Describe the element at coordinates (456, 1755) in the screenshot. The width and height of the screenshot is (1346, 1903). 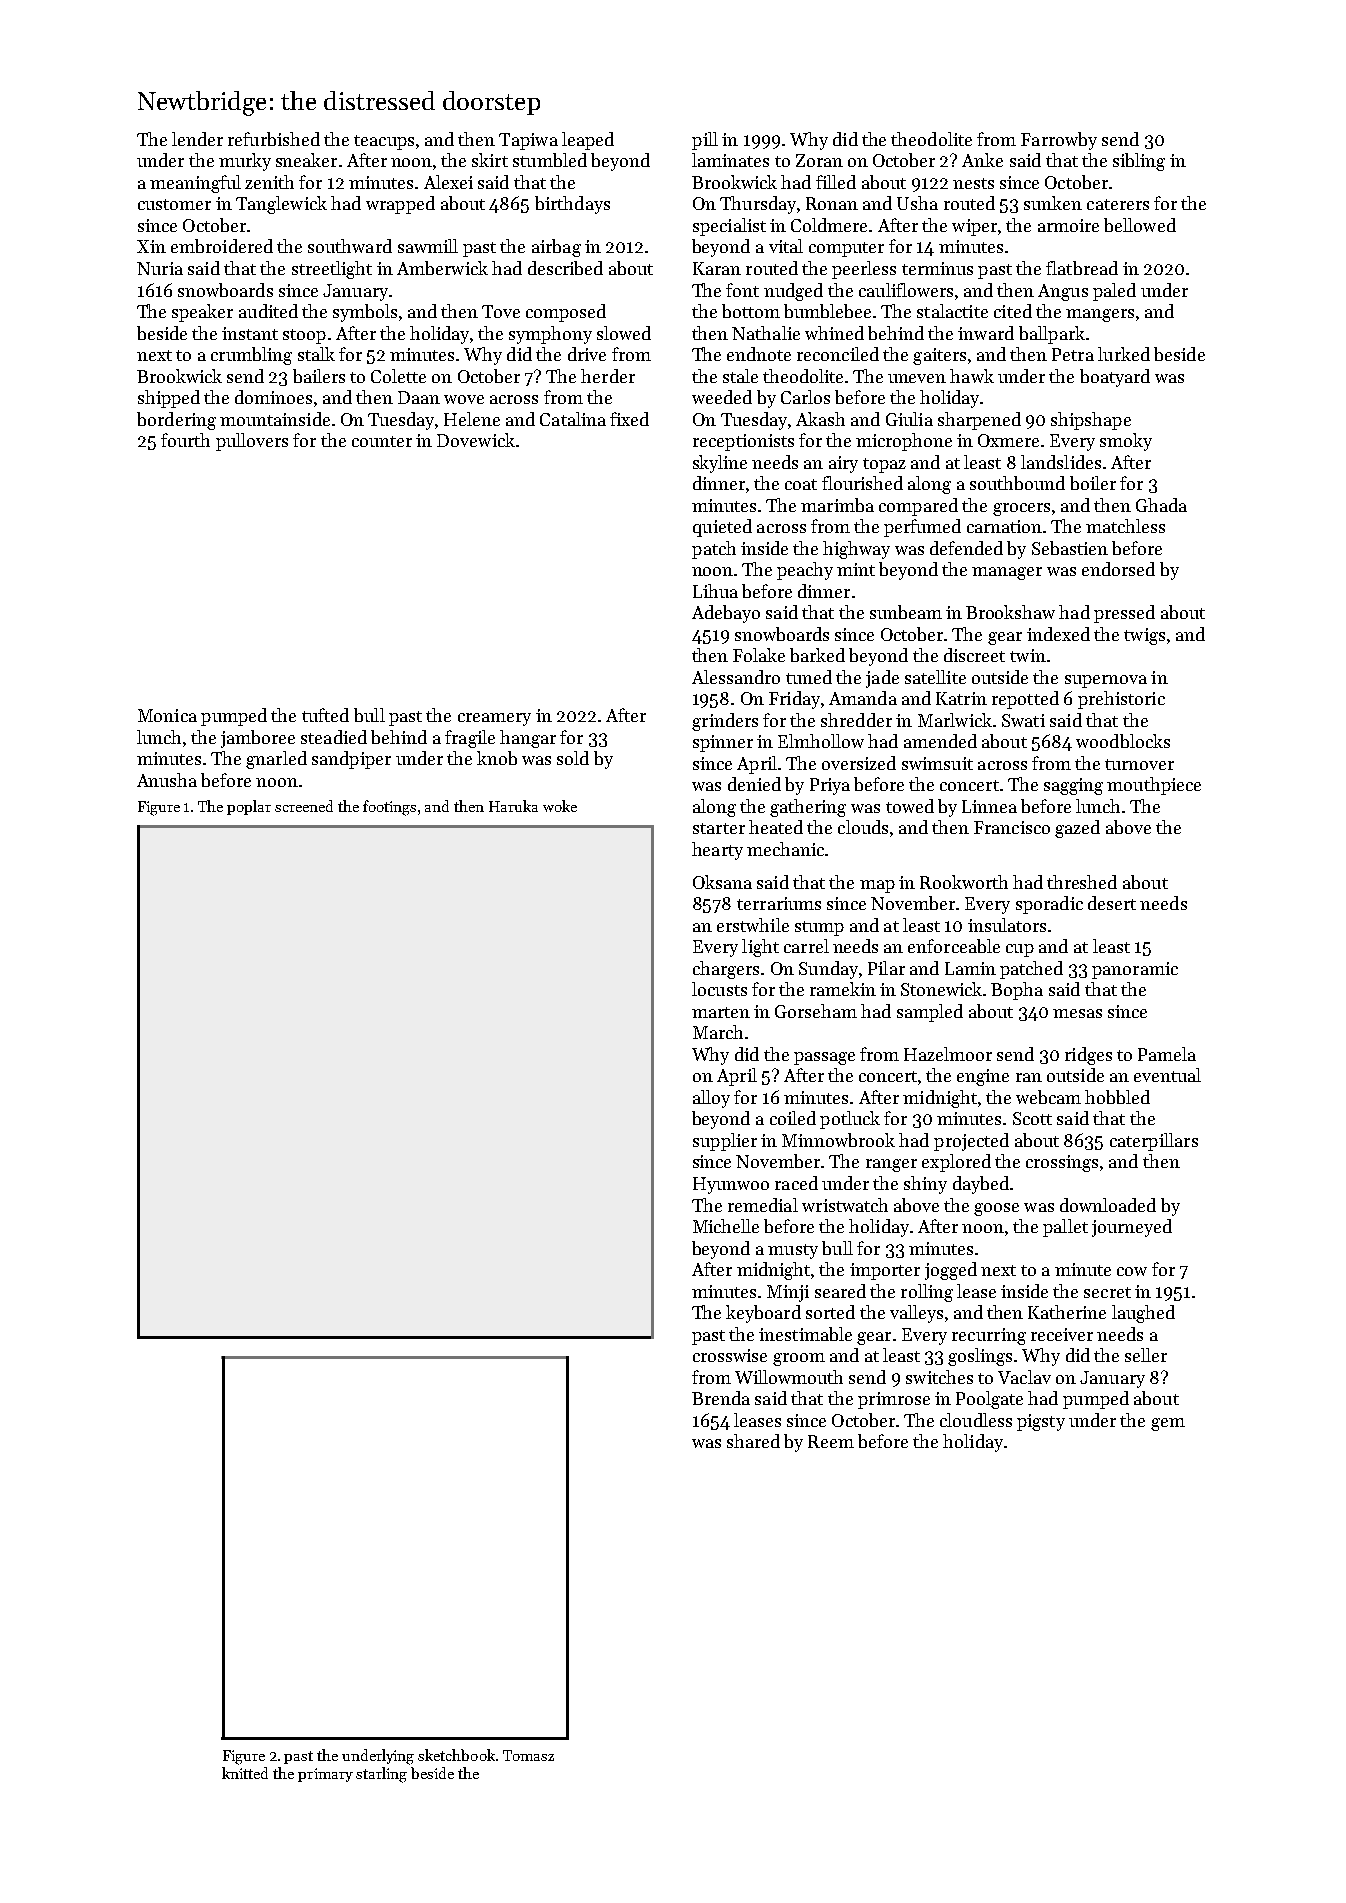
I see `sketchbook` at that location.
